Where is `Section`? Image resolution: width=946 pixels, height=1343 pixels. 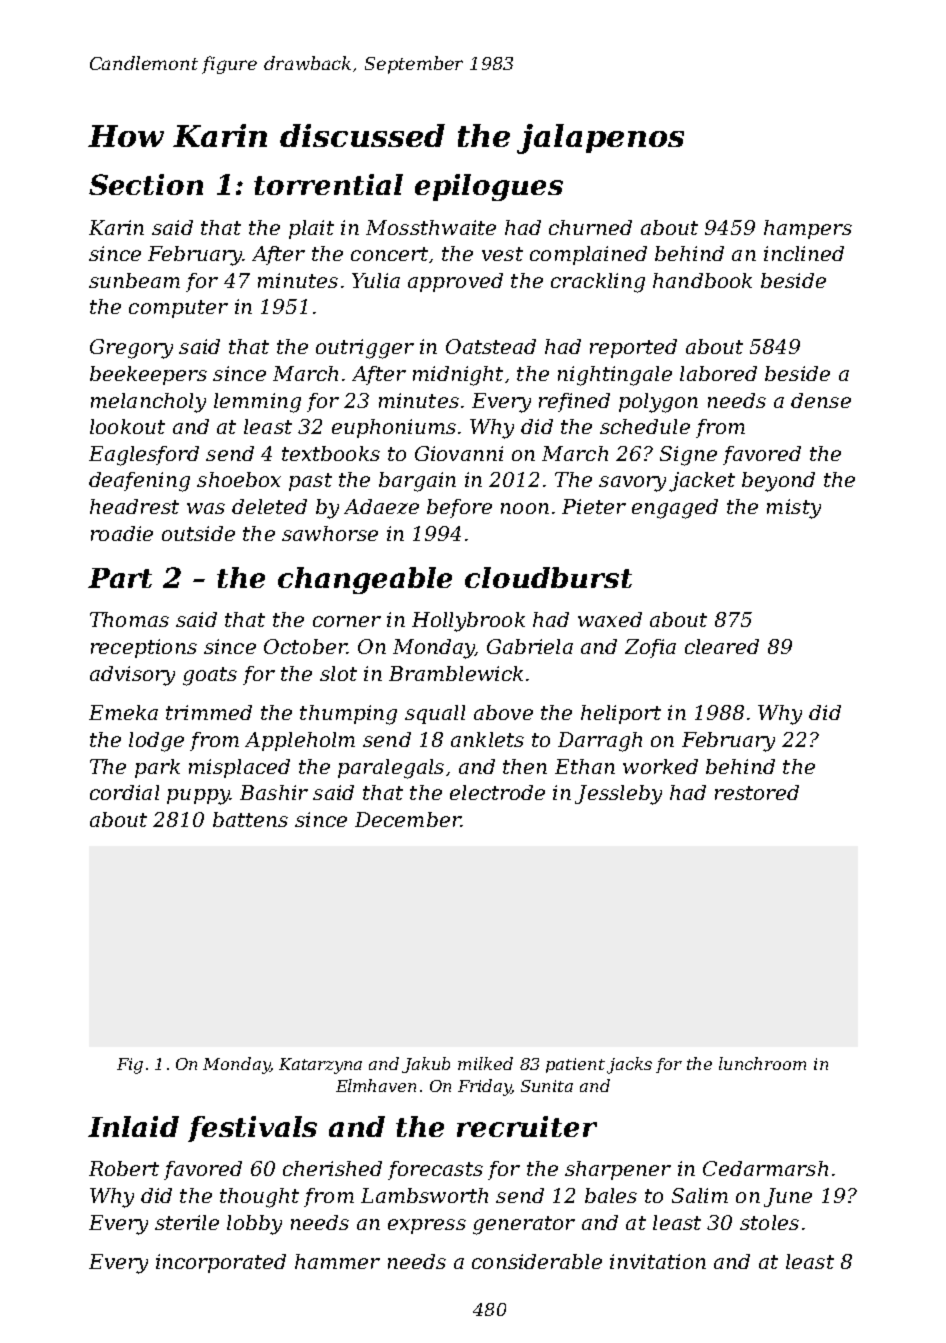 Section is located at coordinates (146, 184).
